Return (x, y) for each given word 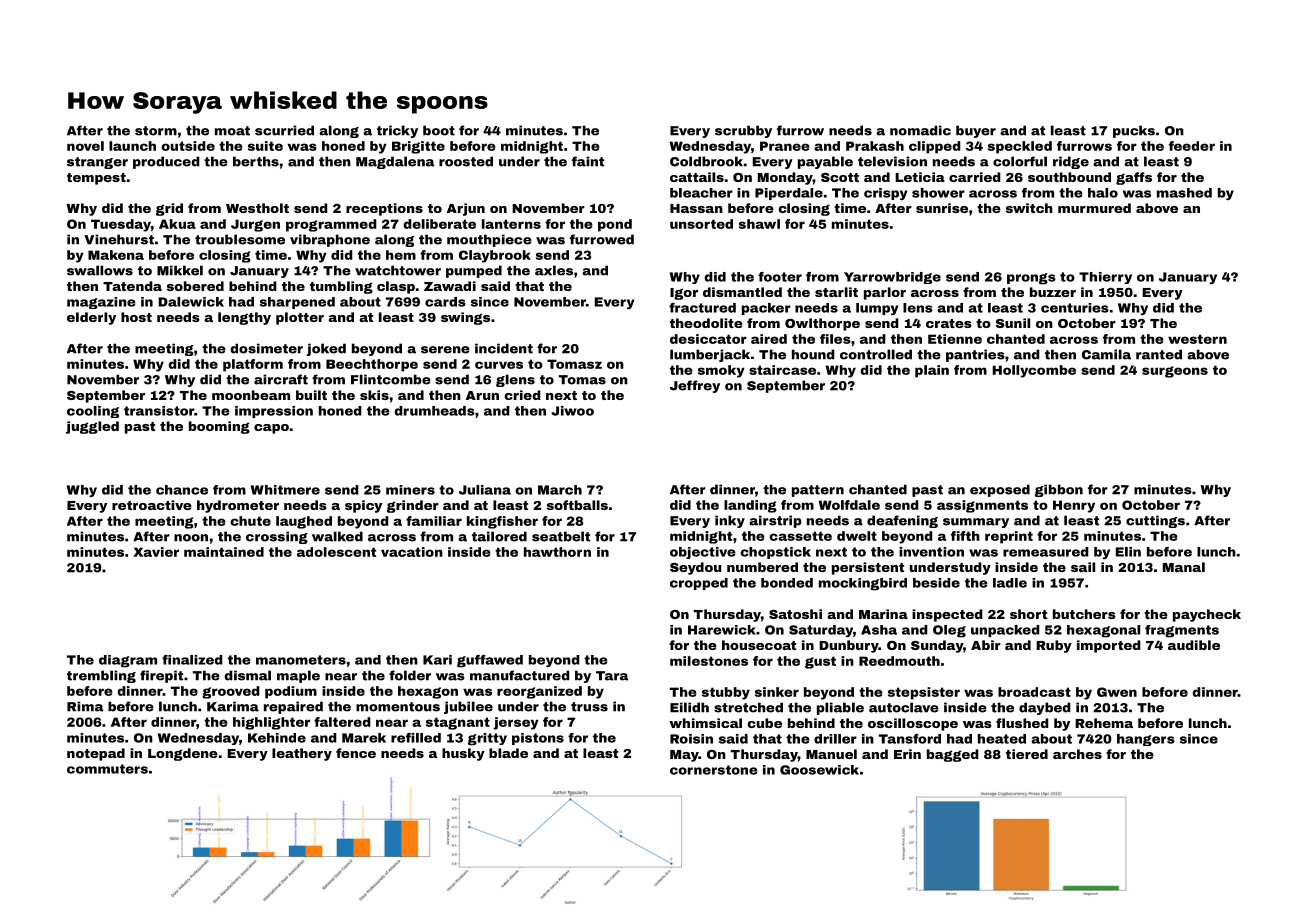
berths (256, 161)
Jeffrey (695, 386)
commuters (107, 769)
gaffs (1134, 178)
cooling (93, 412)
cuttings (1155, 521)
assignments (982, 506)
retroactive (152, 505)
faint (588, 161)
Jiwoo (572, 411)
